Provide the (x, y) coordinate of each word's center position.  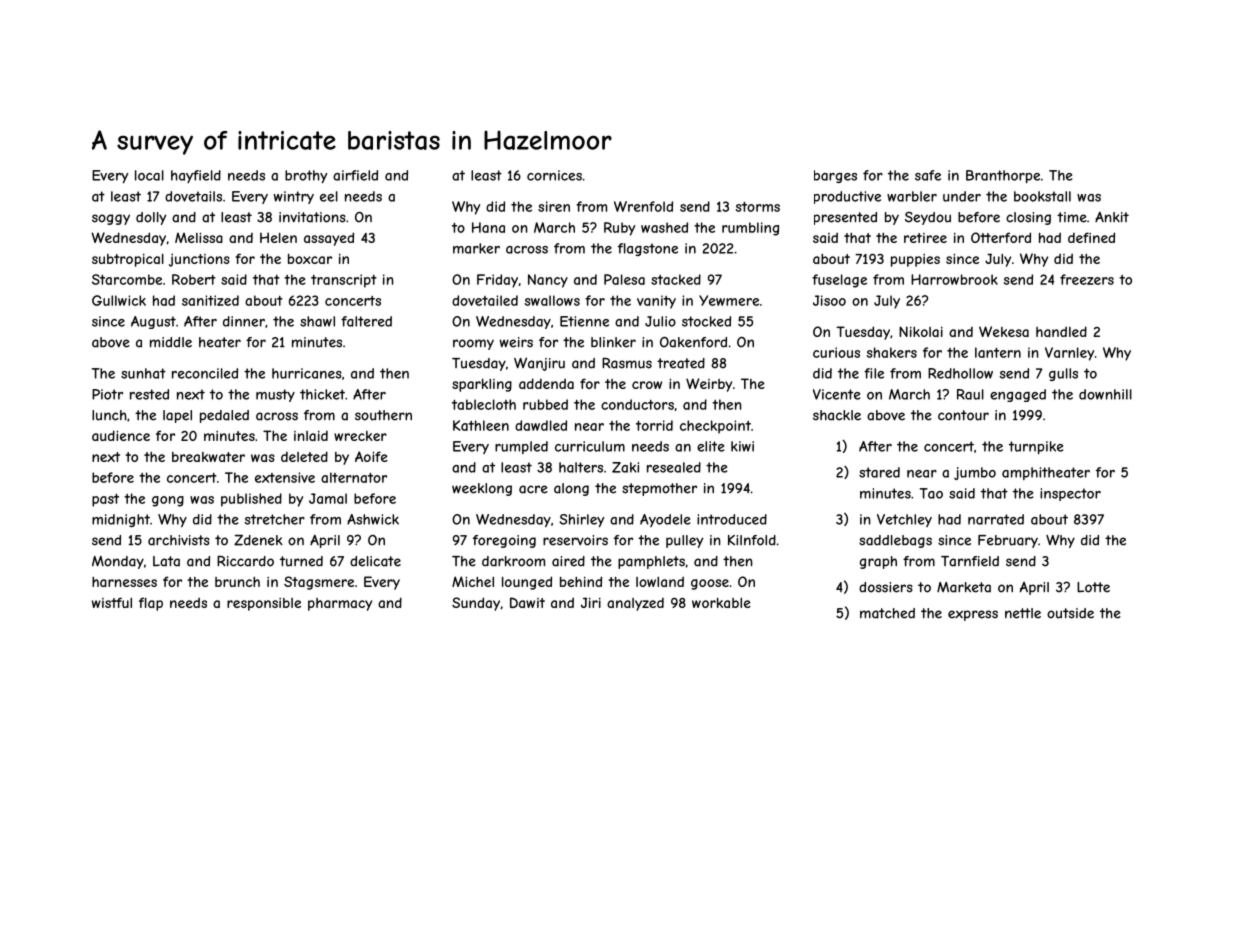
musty (275, 395)
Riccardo (245, 561)
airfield (355, 175)
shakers (892, 352)
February (1008, 541)
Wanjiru (539, 364)
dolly (151, 218)
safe (928, 175)
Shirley (582, 521)
